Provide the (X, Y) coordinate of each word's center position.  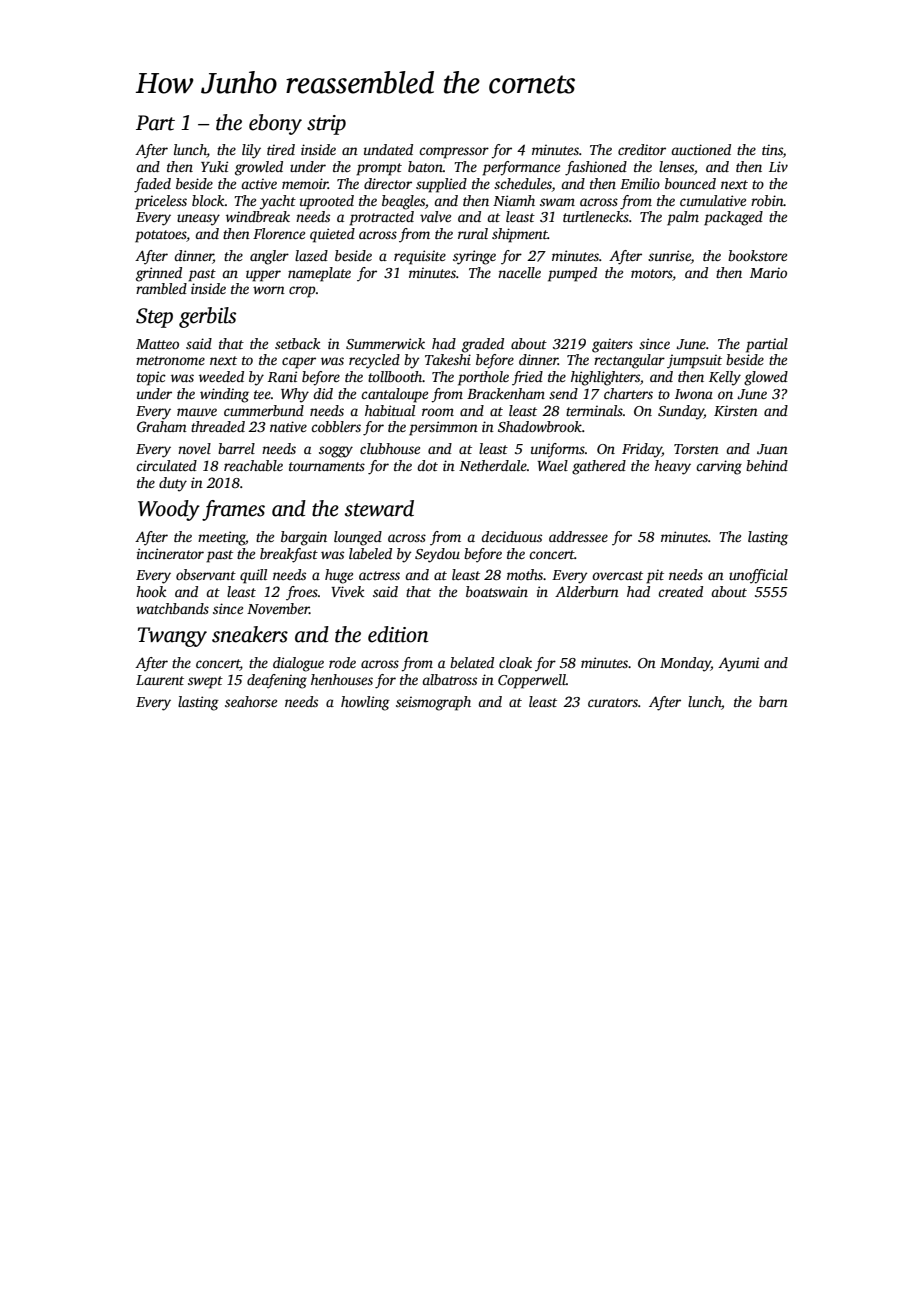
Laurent (160, 680)
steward (379, 508)
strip (326, 125)
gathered (599, 467)
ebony (275, 124)
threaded (218, 426)
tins (772, 151)
